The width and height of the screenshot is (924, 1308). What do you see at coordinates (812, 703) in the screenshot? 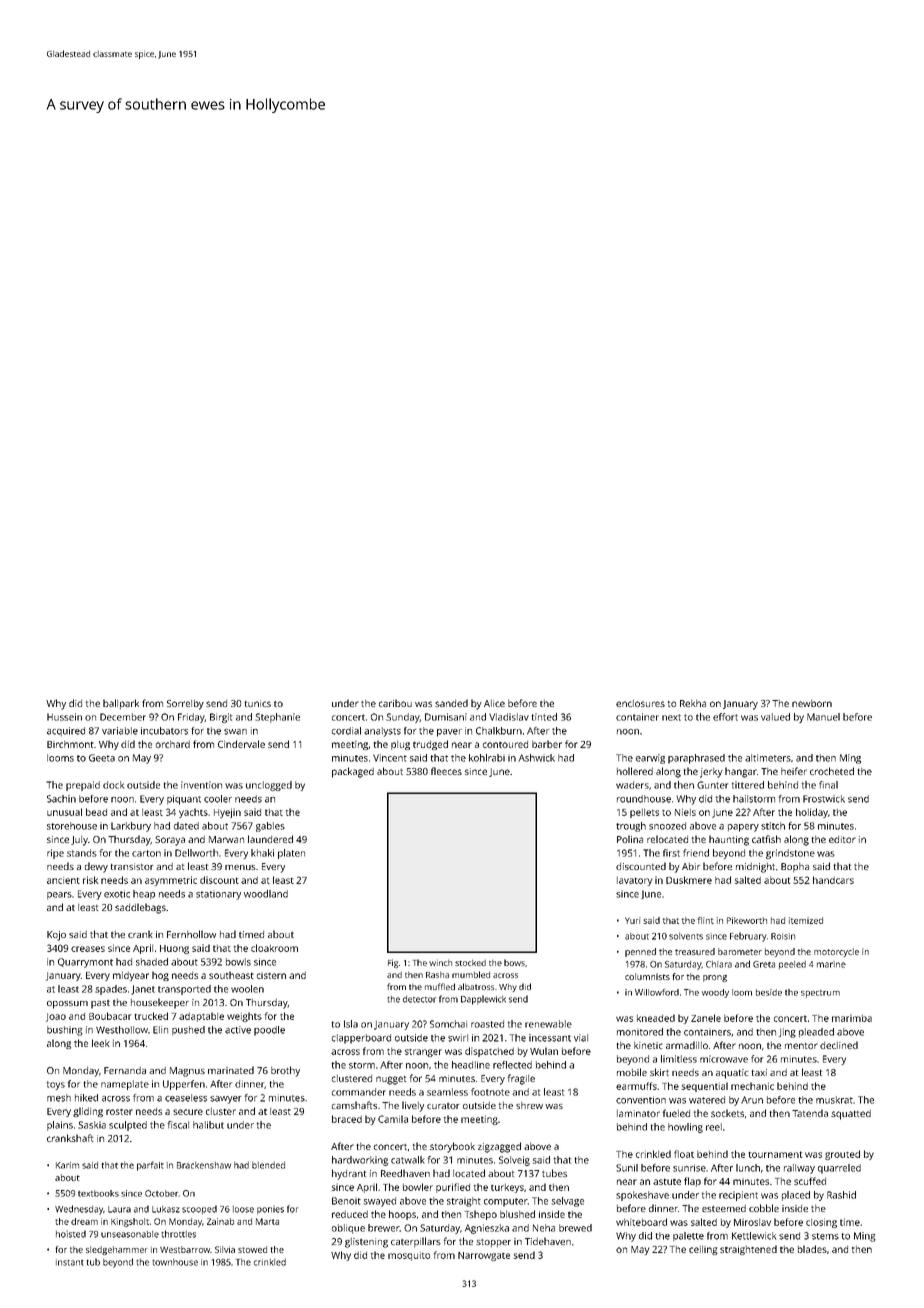
I see `newborn` at bounding box center [812, 703].
